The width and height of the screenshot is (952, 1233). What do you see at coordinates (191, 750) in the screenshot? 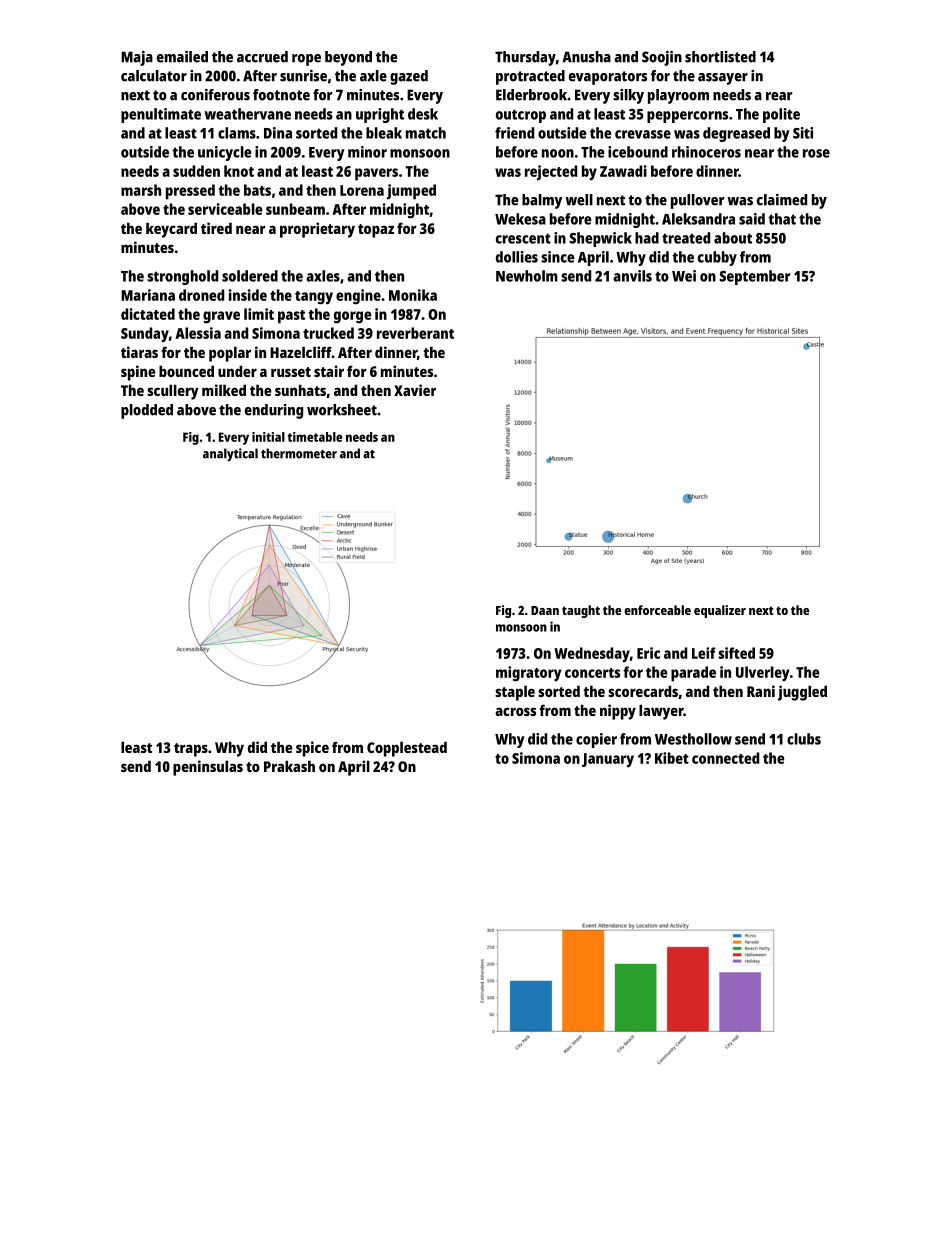
I see `traps` at bounding box center [191, 750].
